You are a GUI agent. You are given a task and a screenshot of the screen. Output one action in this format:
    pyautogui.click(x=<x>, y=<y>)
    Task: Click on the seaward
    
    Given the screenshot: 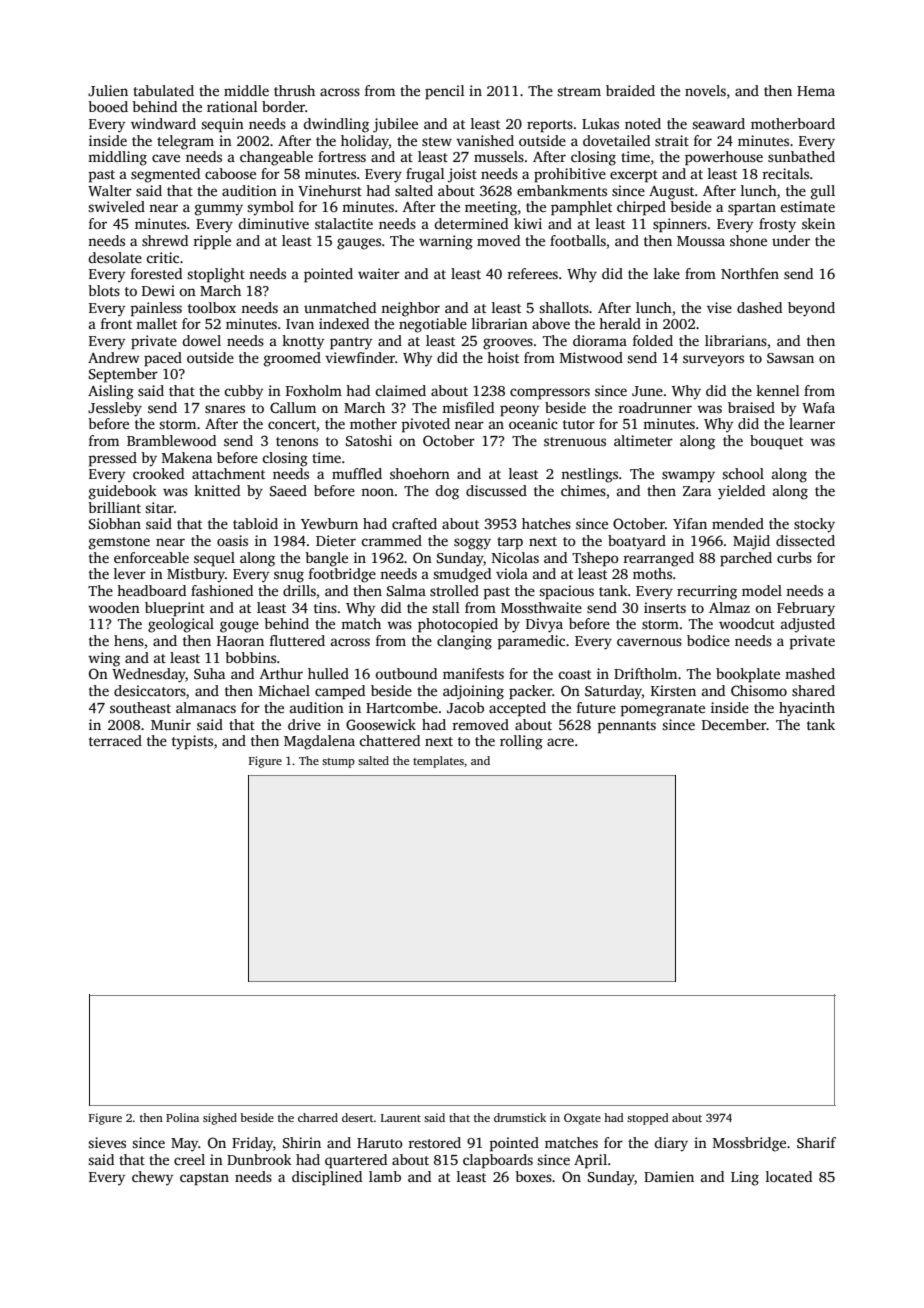 What is the action you would take?
    pyautogui.click(x=718, y=123)
